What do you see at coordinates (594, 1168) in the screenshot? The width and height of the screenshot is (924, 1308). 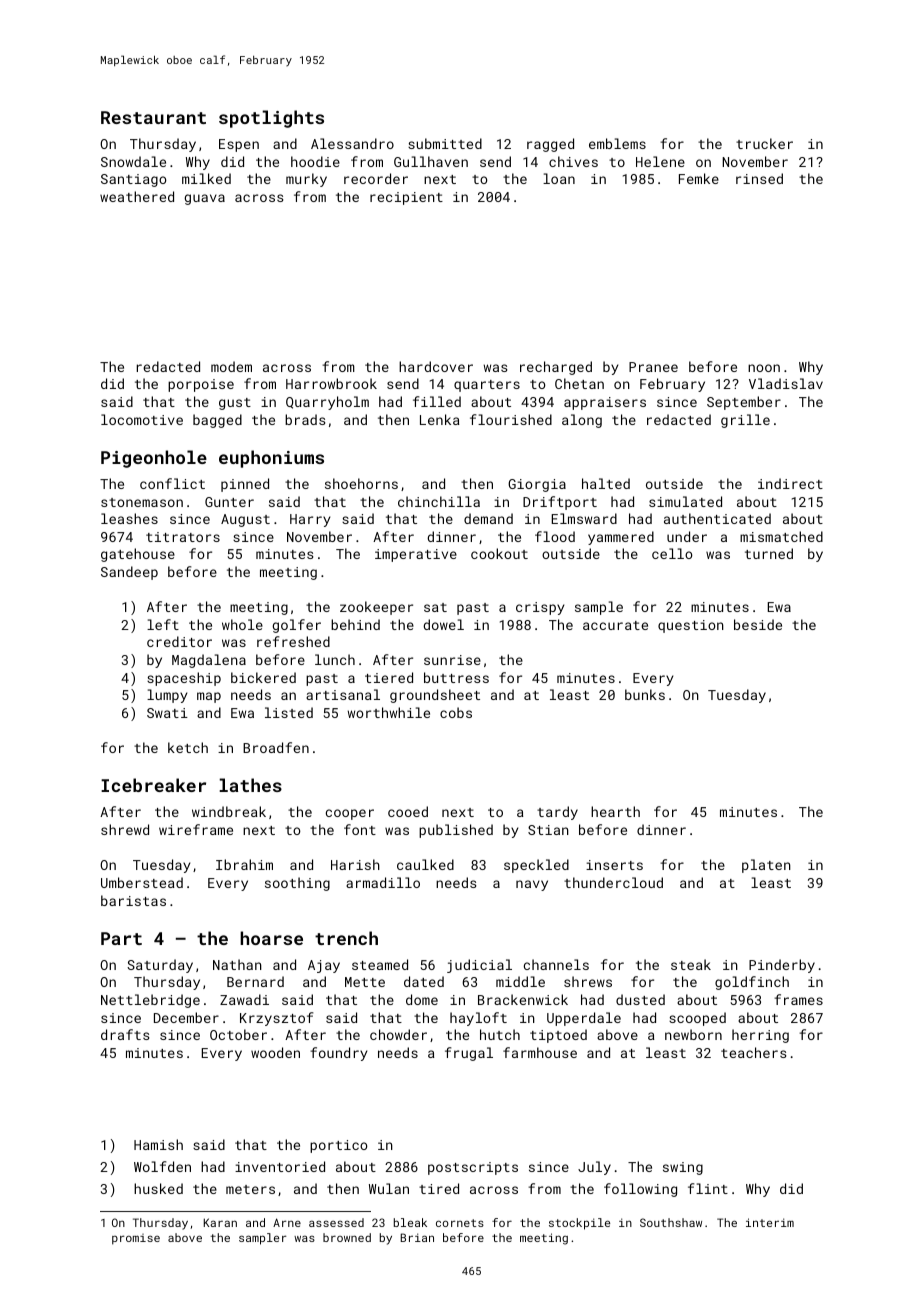 I see `July` at bounding box center [594, 1168].
